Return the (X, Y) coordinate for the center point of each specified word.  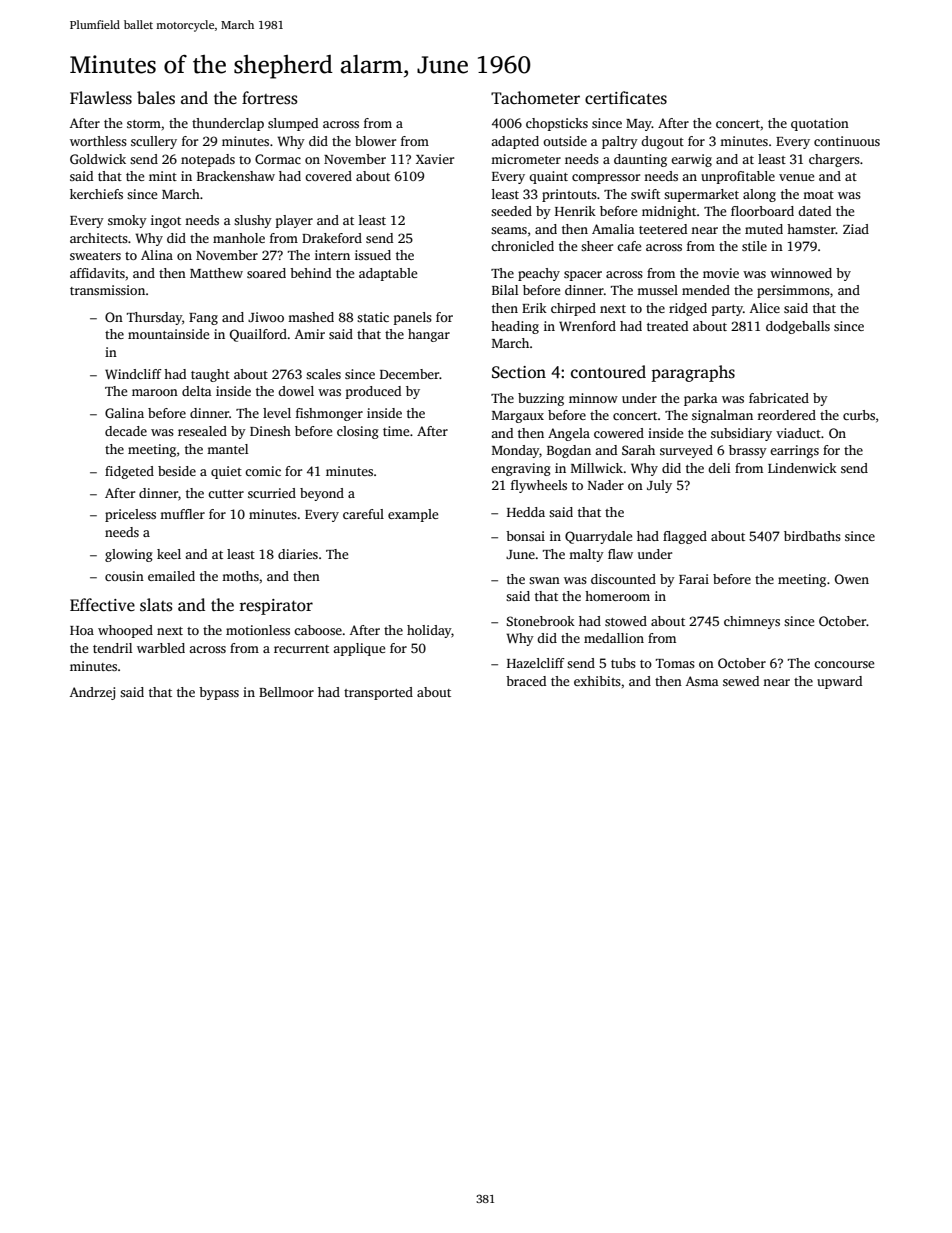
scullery (154, 142)
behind (310, 273)
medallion (614, 638)
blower (375, 141)
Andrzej (92, 693)
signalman (722, 416)
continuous (847, 141)
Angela (569, 434)
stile (754, 246)
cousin (124, 576)
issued (373, 255)
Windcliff (133, 374)
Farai (694, 579)
